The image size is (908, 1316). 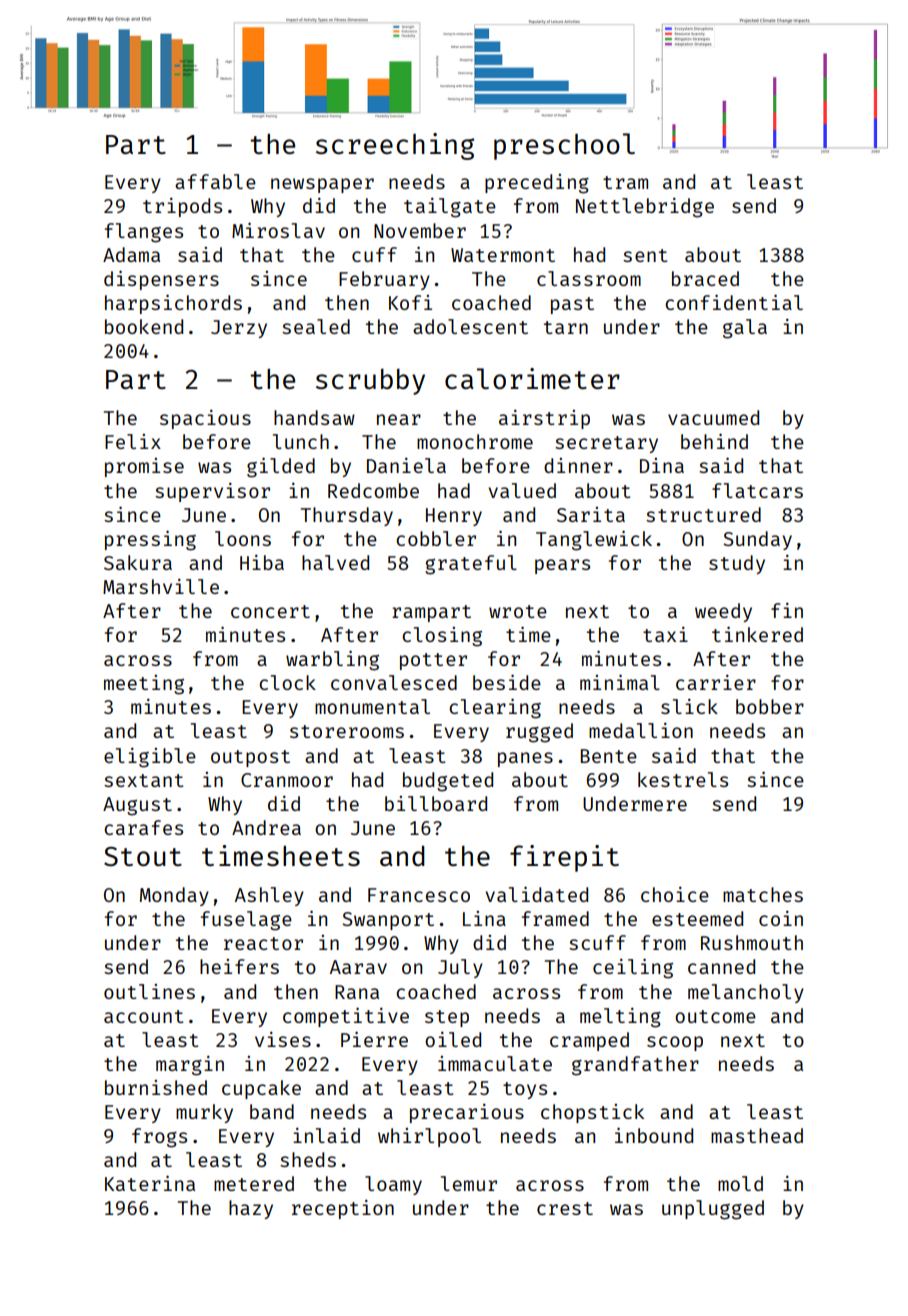 What do you see at coordinates (395, 146) in the page?
I see `screeching` at bounding box center [395, 146].
